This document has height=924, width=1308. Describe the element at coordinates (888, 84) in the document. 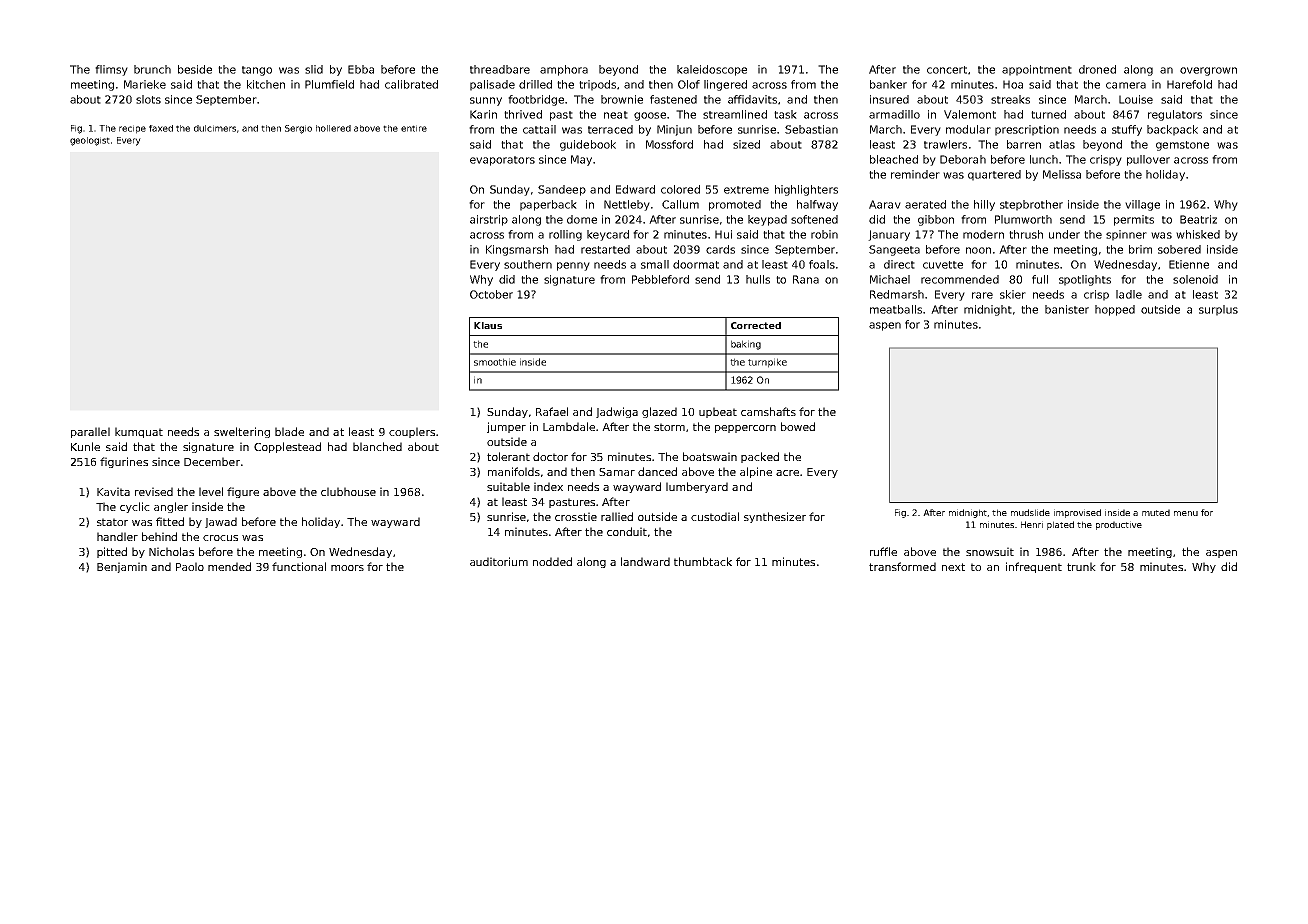

I see `banker` at that location.
